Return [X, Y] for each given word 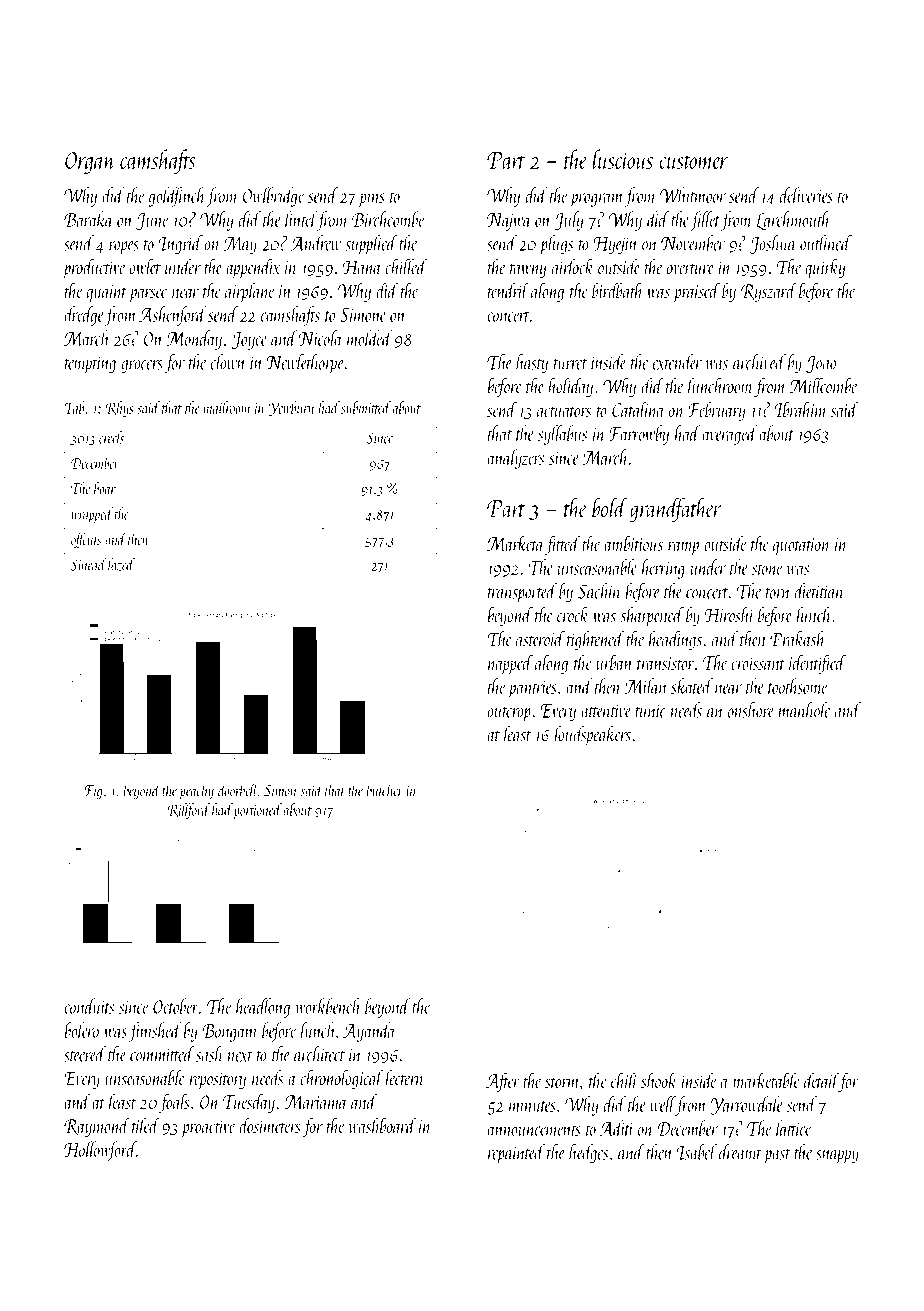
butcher [385, 790]
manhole [805, 710]
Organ [90, 162]
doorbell [238, 790]
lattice [794, 1128]
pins [372, 198]
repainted [516, 1154]
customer [693, 162]
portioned [258, 811]
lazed [121, 564]
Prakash [798, 639]
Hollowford [100, 1151]
